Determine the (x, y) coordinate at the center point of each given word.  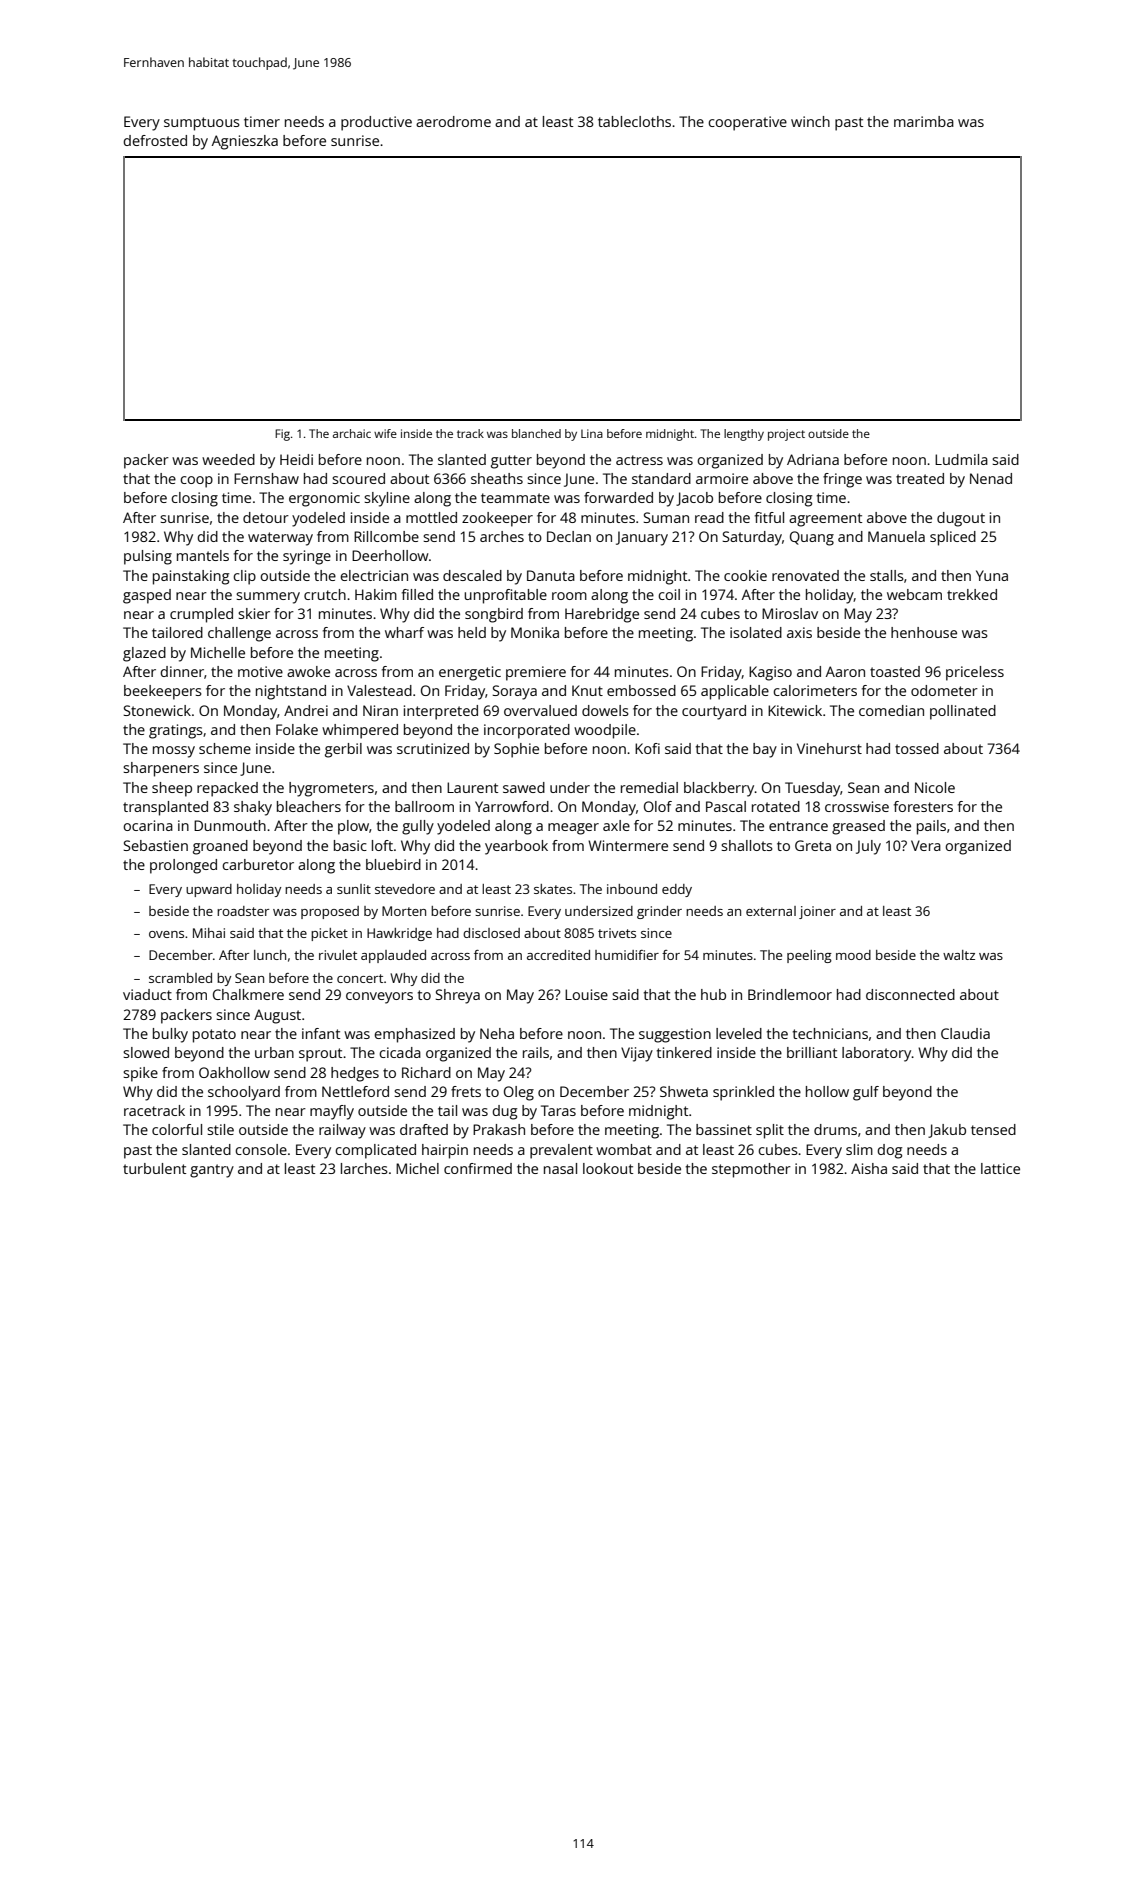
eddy (677, 890)
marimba (924, 121)
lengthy (744, 435)
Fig (282, 435)
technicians (830, 1033)
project (786, 435)
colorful (177, 1129)
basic (350, 845)
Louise (586, 994)
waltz (959, 955)
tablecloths (634, 121)
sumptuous (202, 124)
